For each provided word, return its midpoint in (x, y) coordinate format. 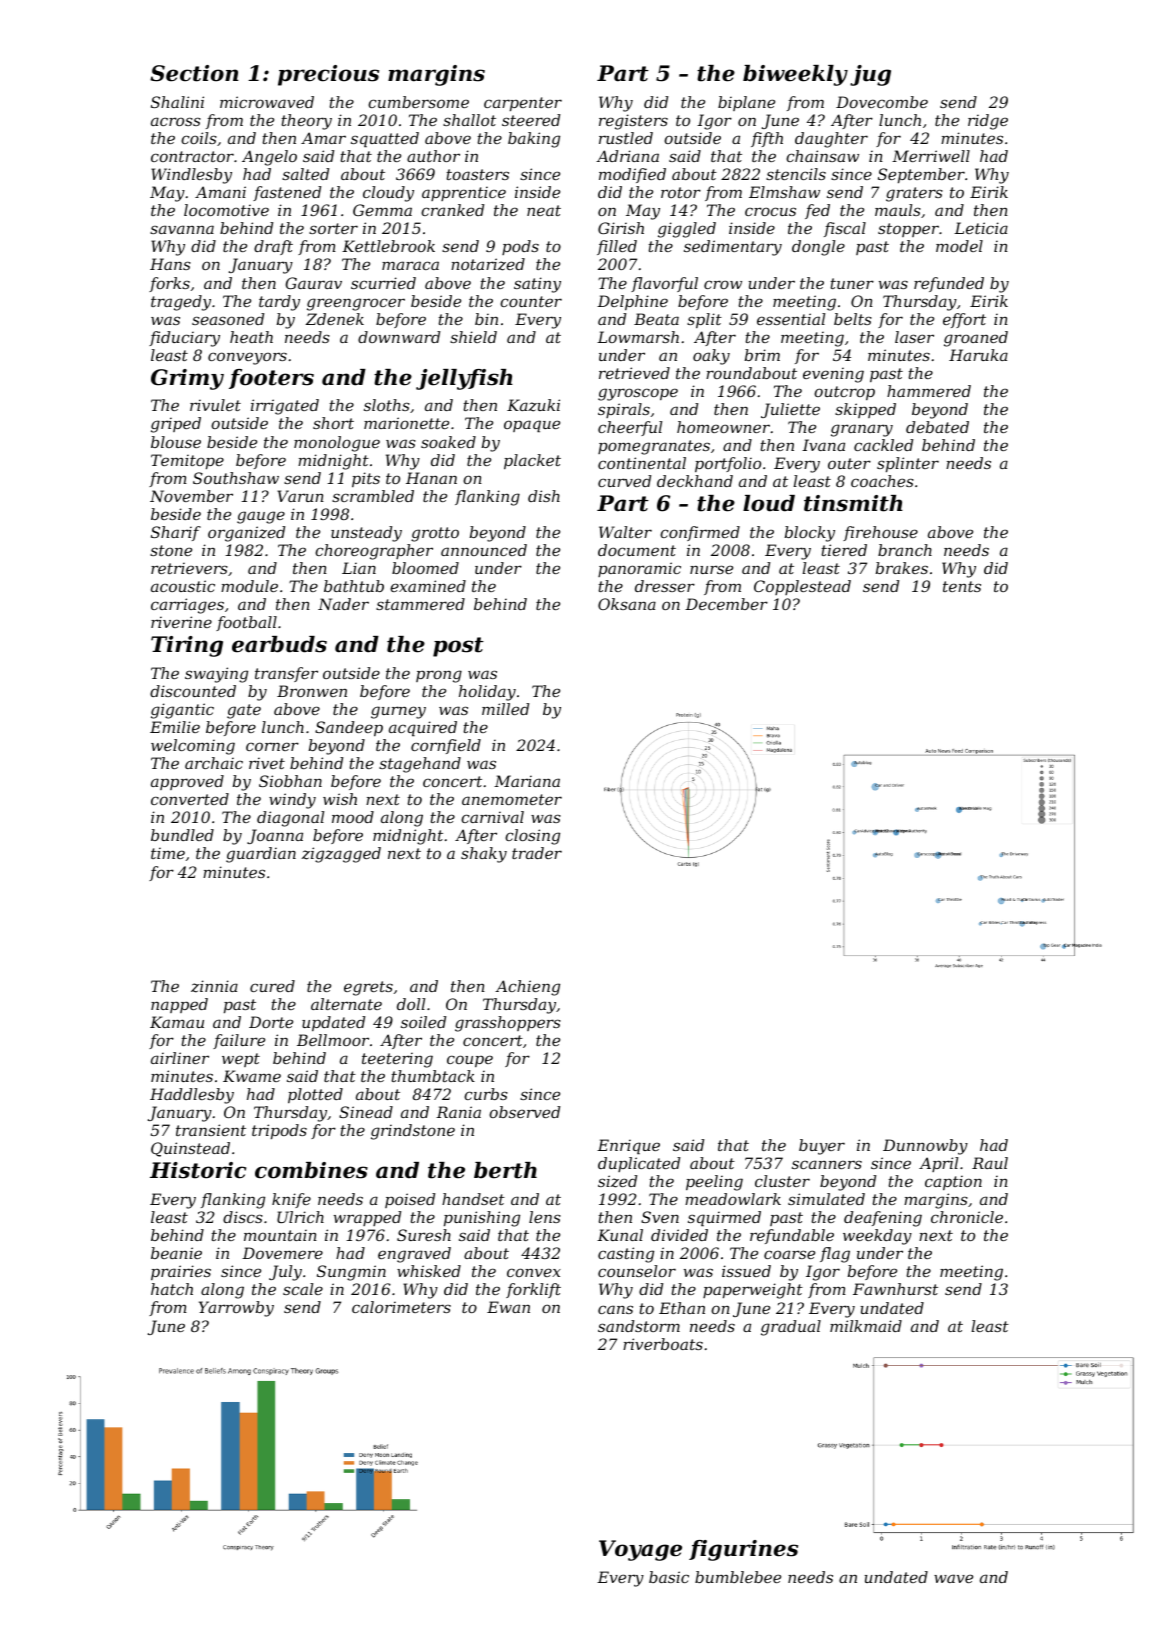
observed (524, 1112)
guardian (261, 855)
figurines (743, 1550)
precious (328, 75)
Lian (359, 568)
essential (791, 319)
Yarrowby (236, 1309)
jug (870, 75)
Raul (990, 1163)
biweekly (795, 75)
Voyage (640, 1550)
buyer (822, 1147)
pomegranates (654, 447)
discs (243, 1217)
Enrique (628, 1146)
